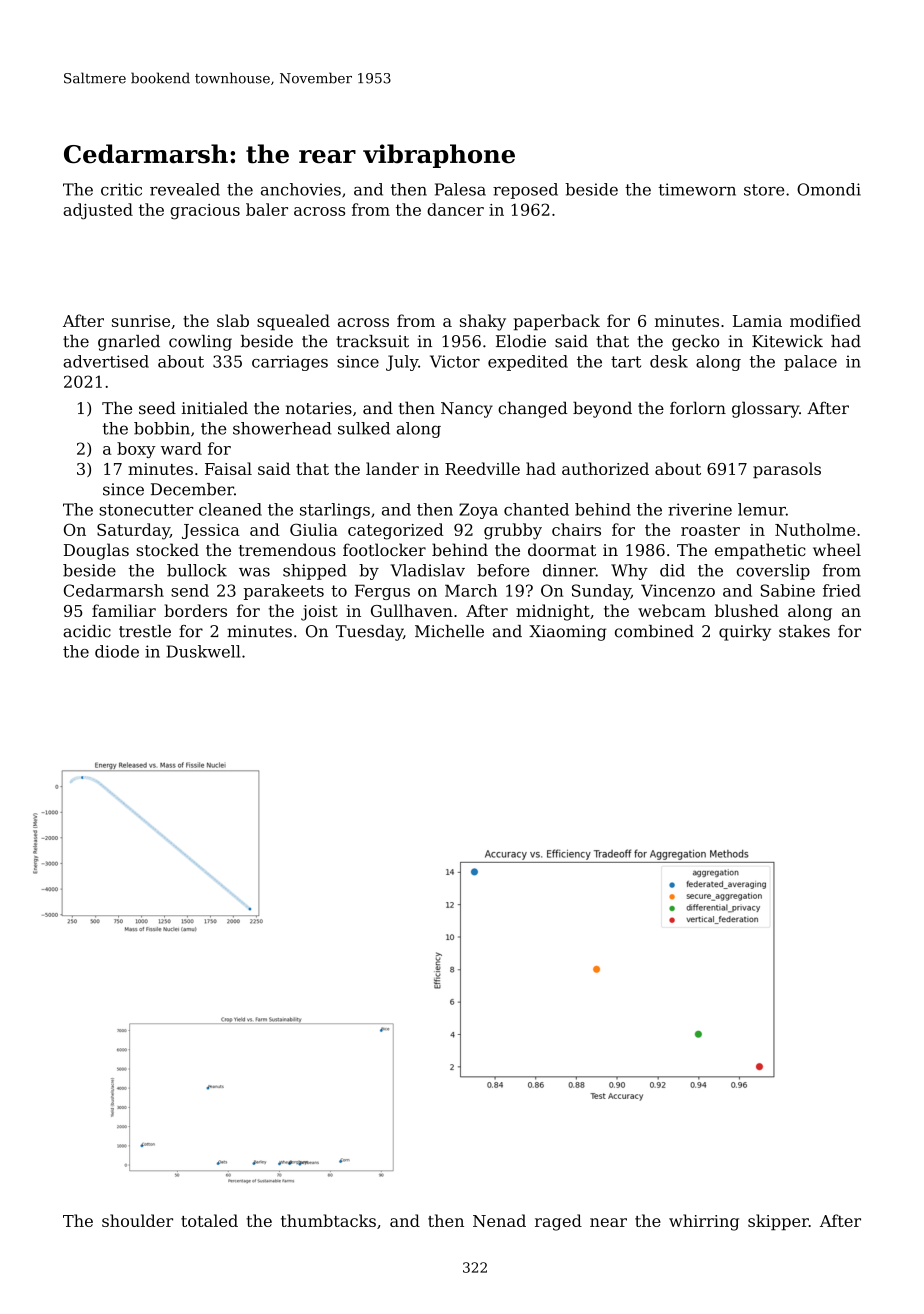  What do you see at coordinates (503, 570) in the screenshot?
I see `before` at bounding box center [503, 570].
